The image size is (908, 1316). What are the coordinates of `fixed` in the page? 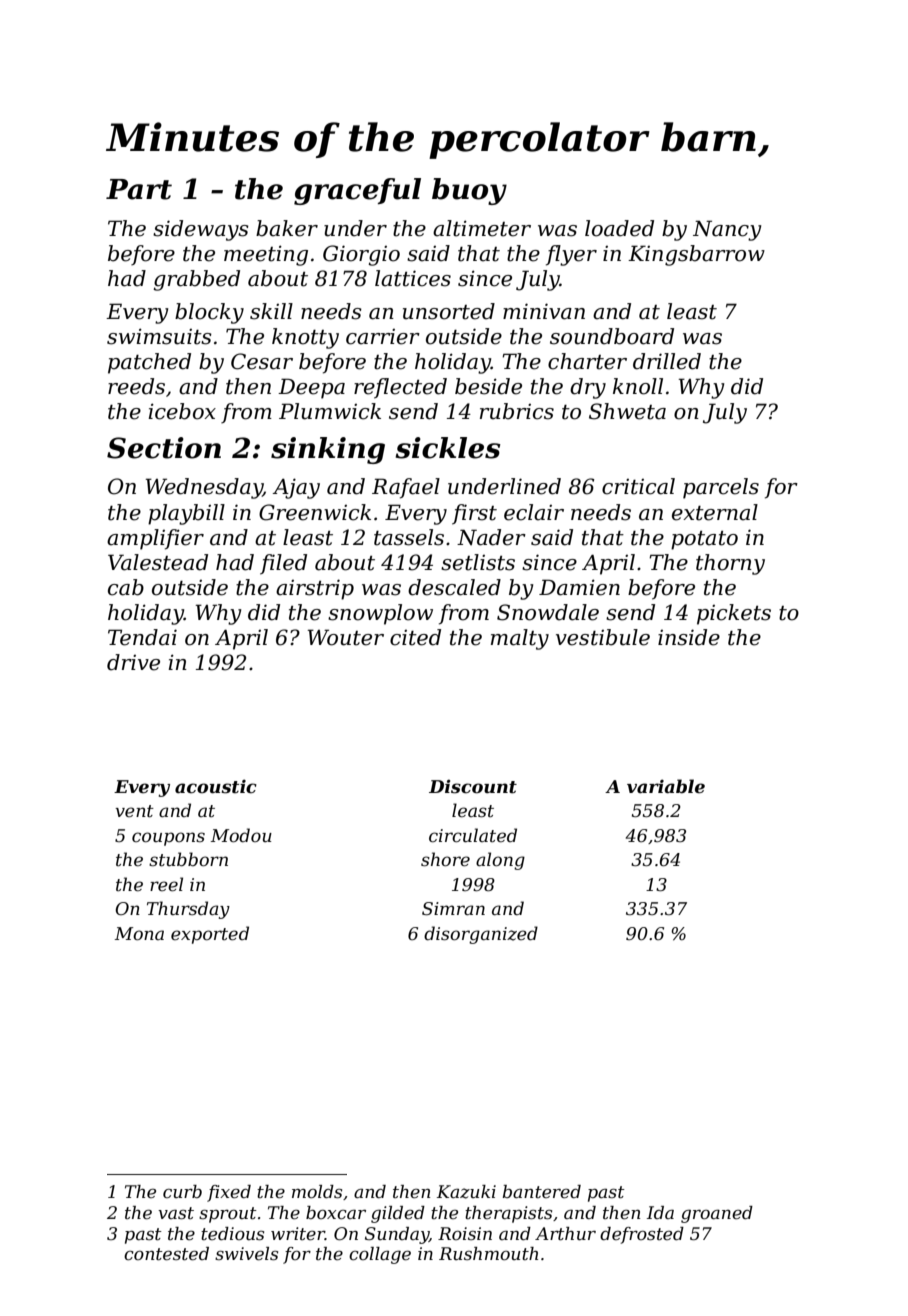 It's located at (229, 1193).
